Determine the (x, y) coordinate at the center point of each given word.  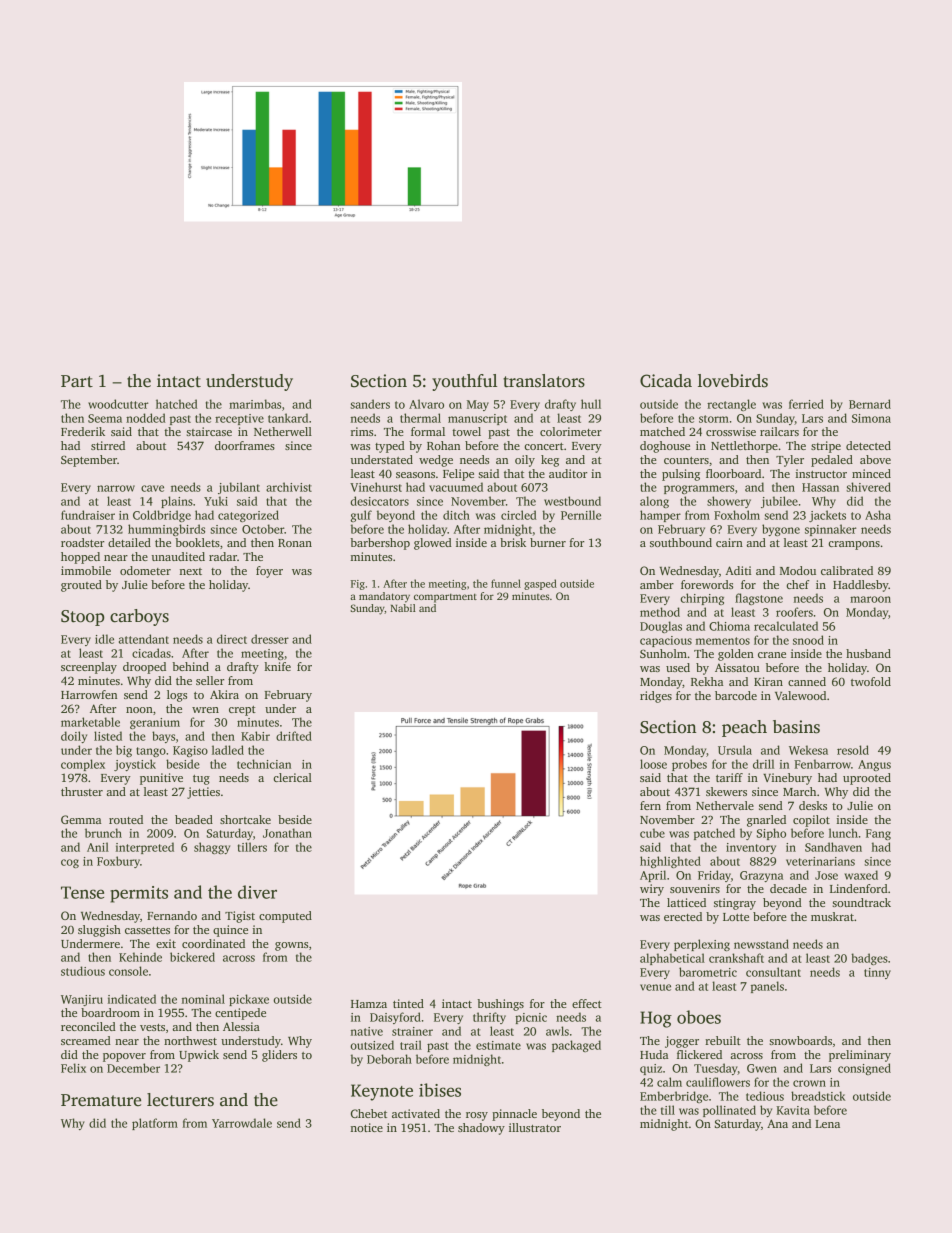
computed (285, 917)
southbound (681, 542)
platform (155, 1124)
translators (544, 381)
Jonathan (287, 833)
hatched (177, 404)
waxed (861, 875)
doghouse (665, 447)
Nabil (403, 608)
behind (190, 666)
